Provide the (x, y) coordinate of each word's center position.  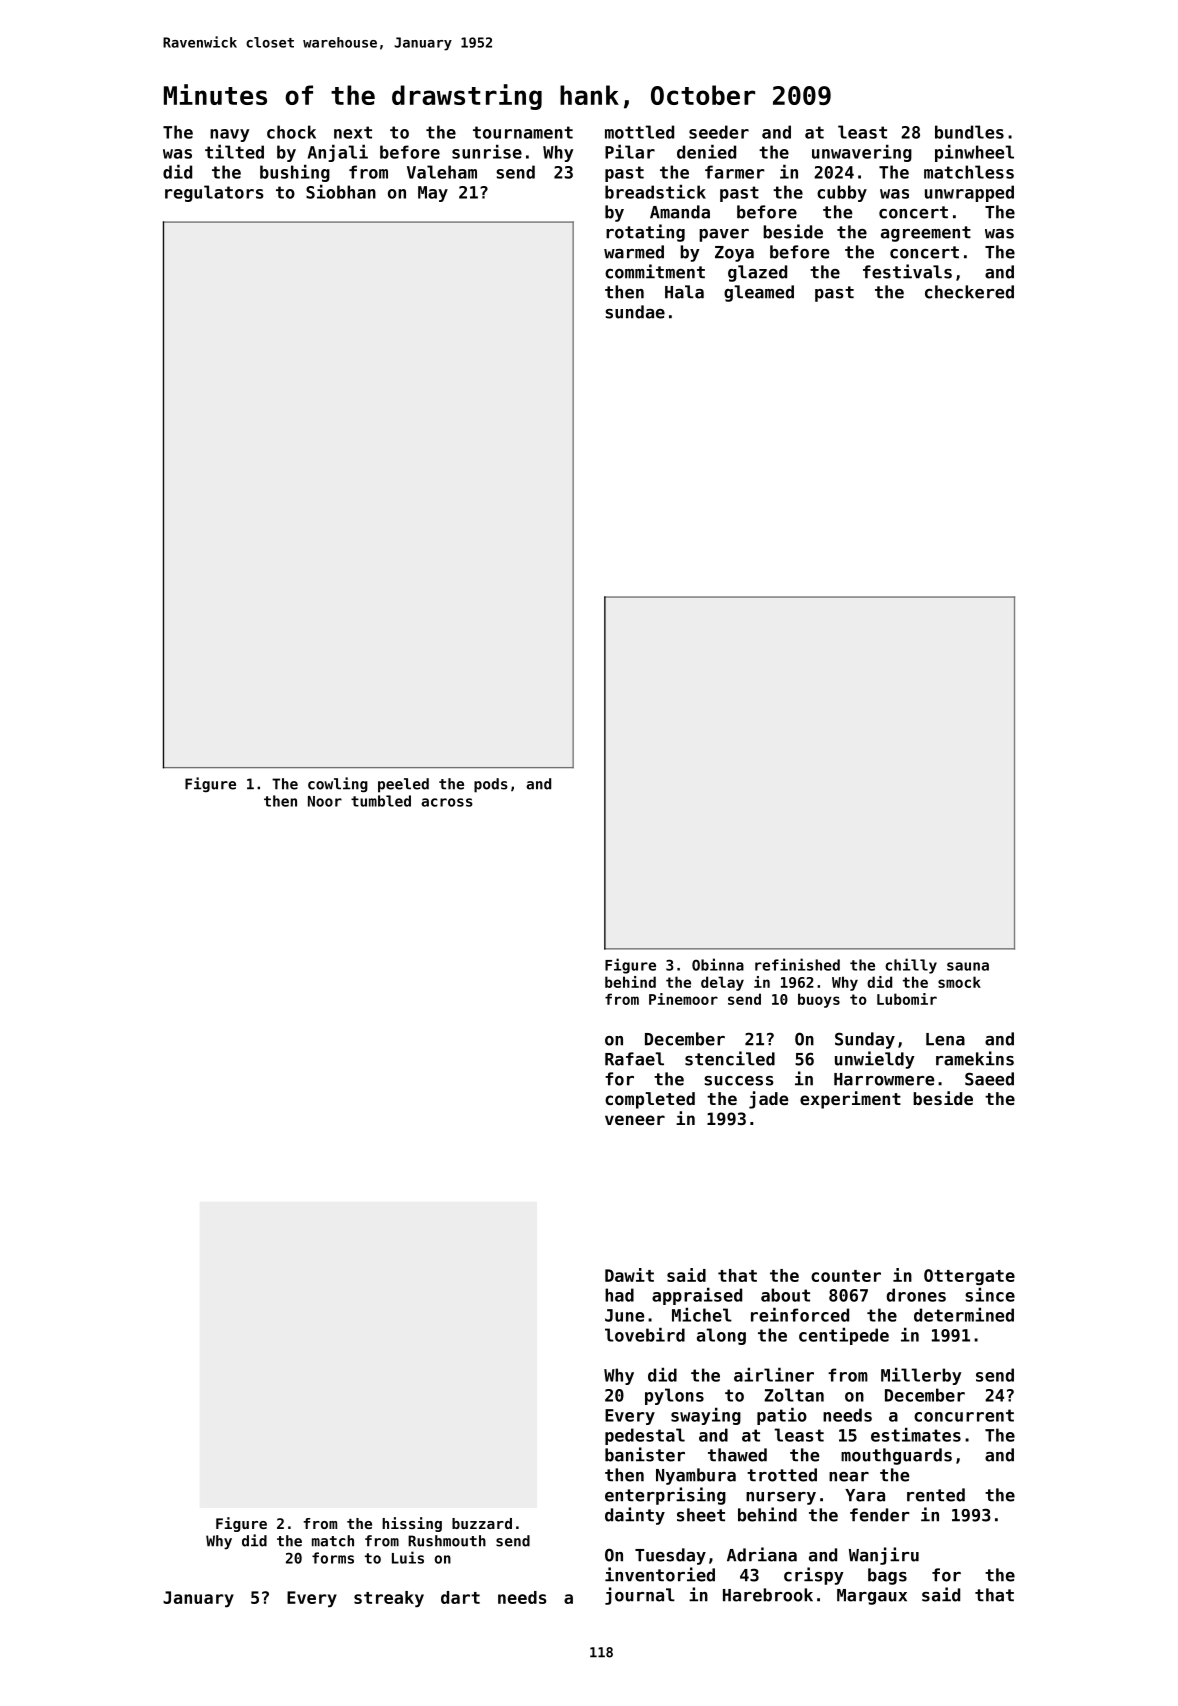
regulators (214, 193)
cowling (338, 784)
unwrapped (969, 193)
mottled (639, 132)
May (433, 194)
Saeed (989, 1079)
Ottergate (969, 1277)
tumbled (381, 801)
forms (333, 1558)
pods (491, 785)
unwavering (862, 153)
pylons (674, 1396)
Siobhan (341, 191)
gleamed (759, 293)
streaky (389, 1599)
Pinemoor (683, 999)
